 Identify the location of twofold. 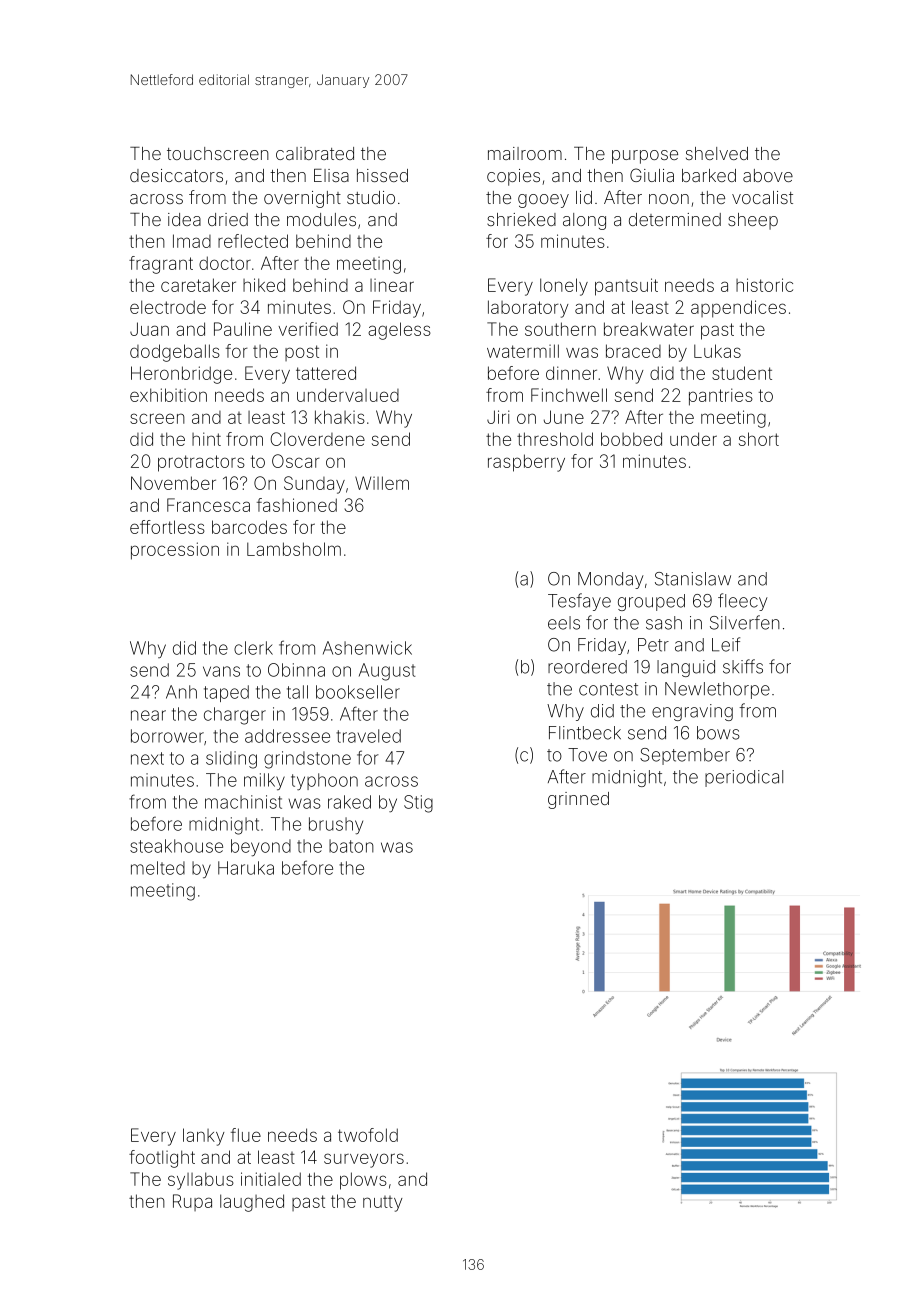
(368, 1135).
